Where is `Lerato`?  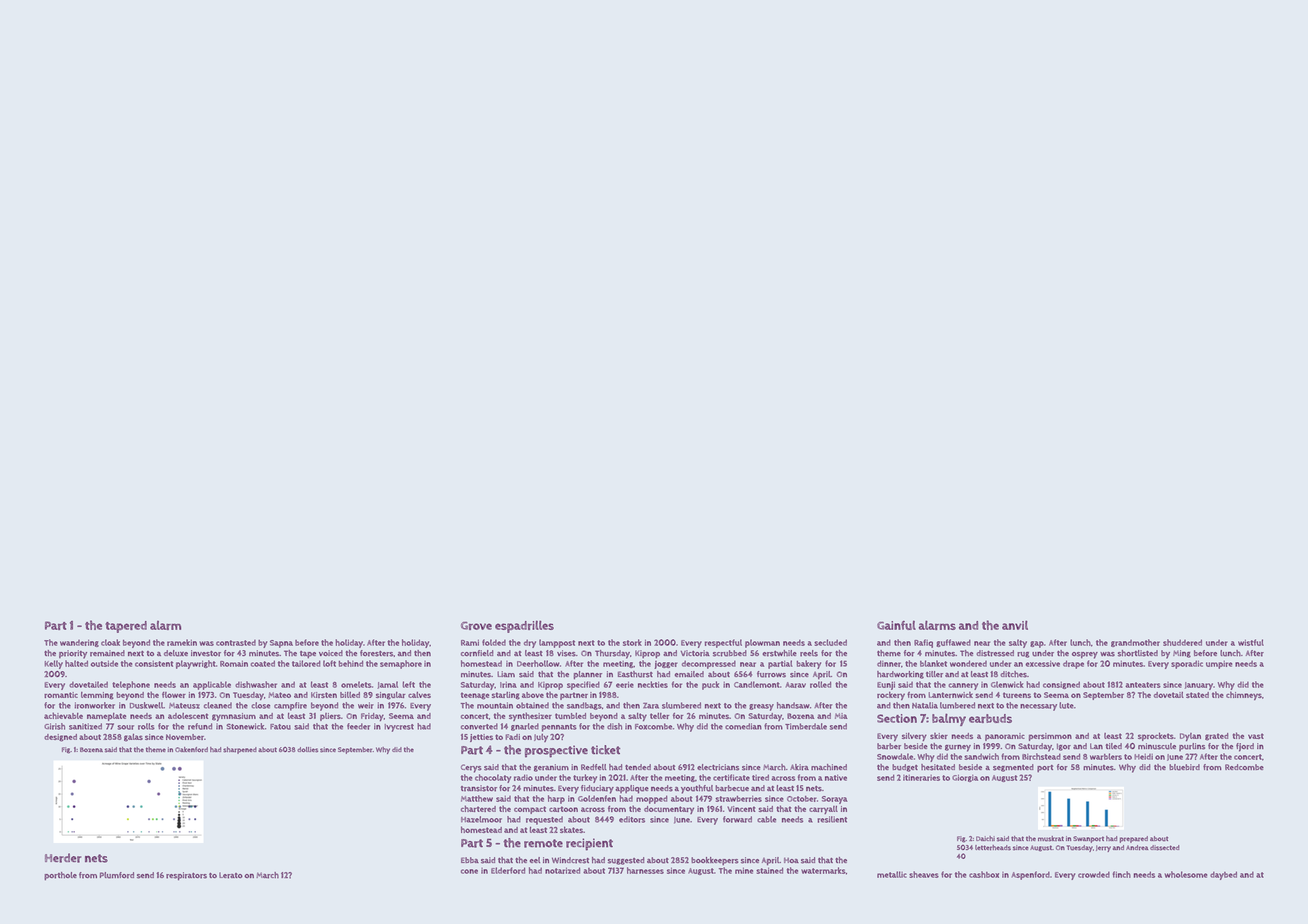 Lerato is located at coordinates (231, 875).
